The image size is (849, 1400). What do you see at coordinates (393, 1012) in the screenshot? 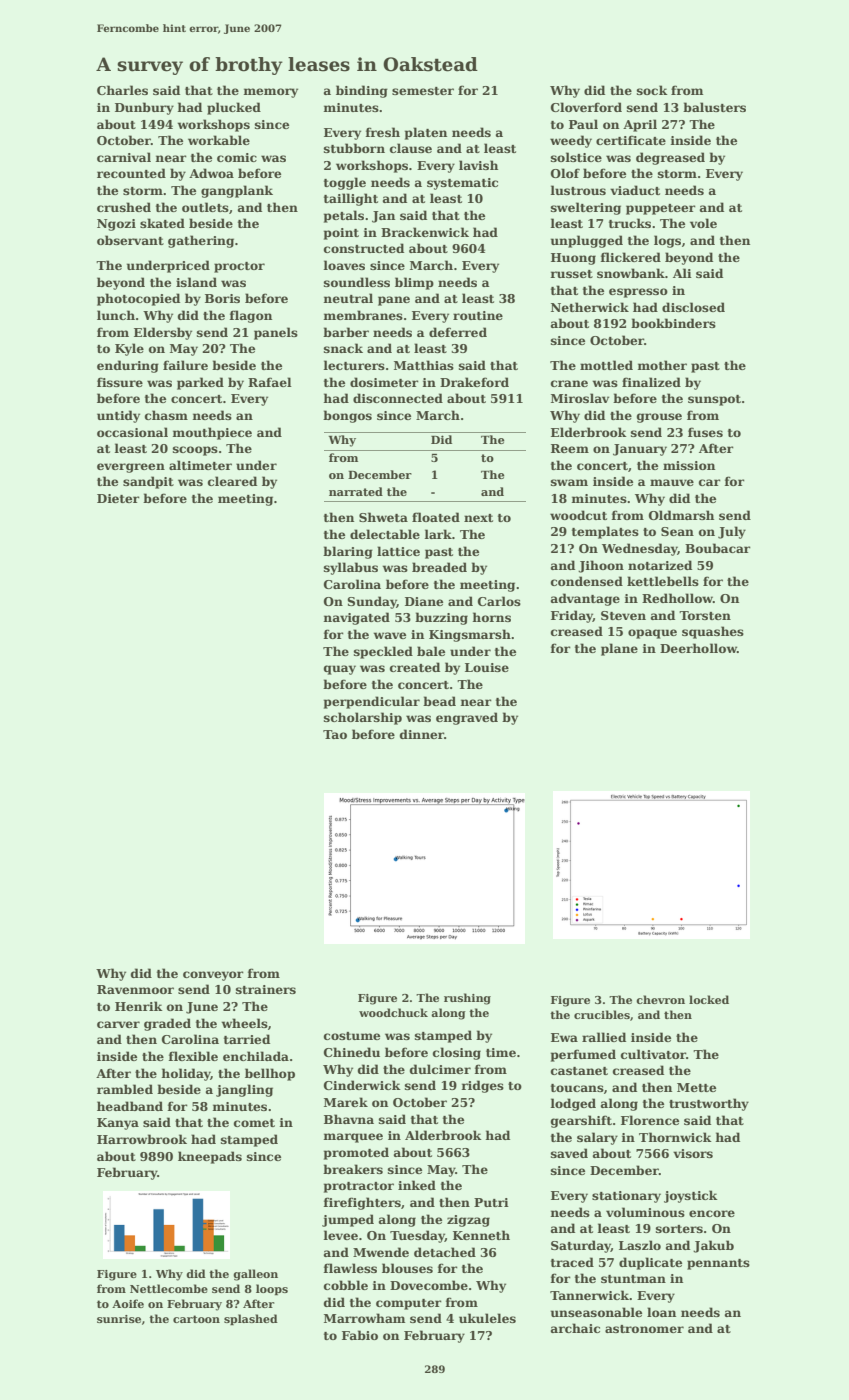
I see `woodchuck` at bounding box center [393, 1012].
